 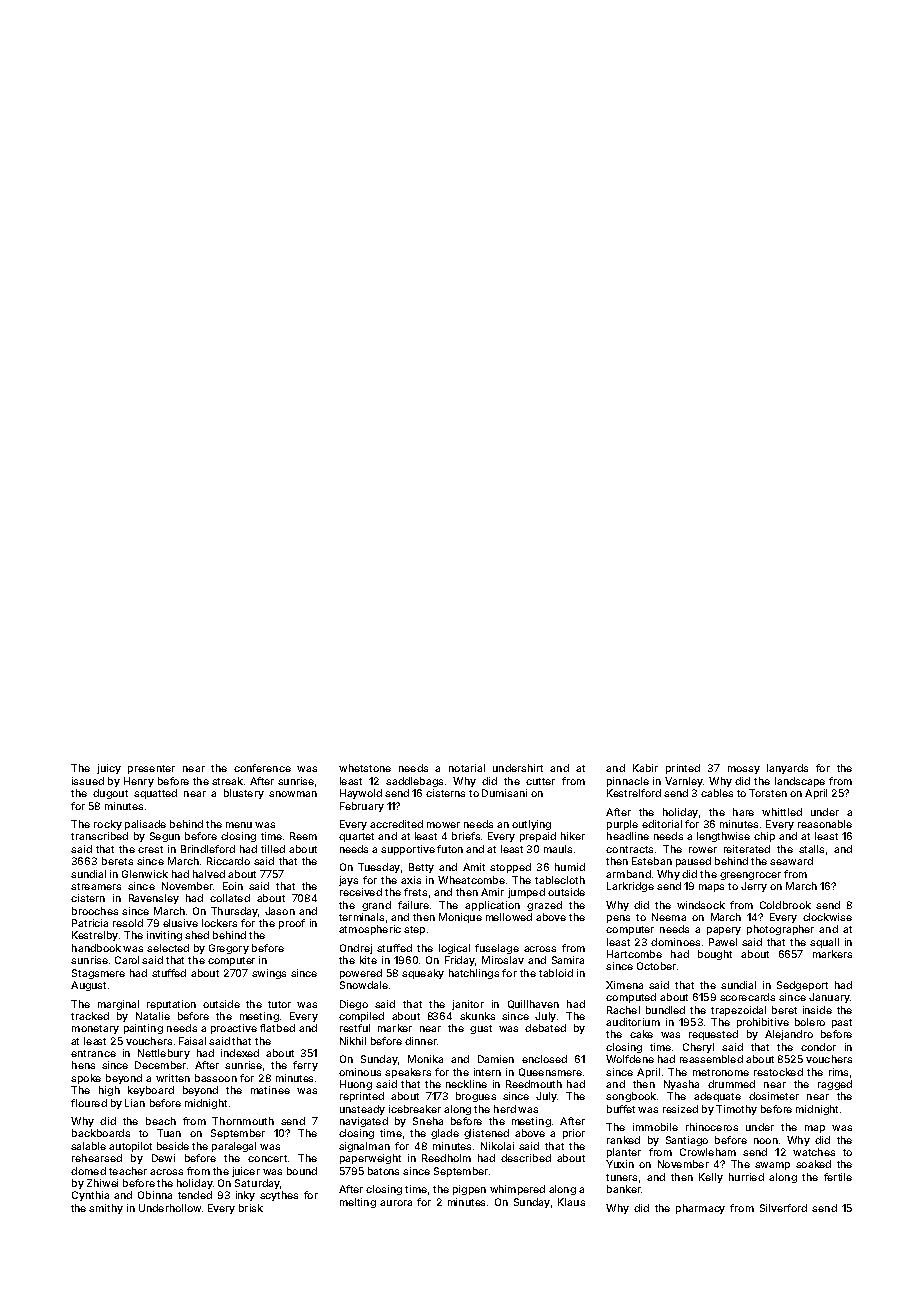 What do you see at coordinates (109, 769) in the screenshot?
I see `juicy` at bounding box center [109, 769].
